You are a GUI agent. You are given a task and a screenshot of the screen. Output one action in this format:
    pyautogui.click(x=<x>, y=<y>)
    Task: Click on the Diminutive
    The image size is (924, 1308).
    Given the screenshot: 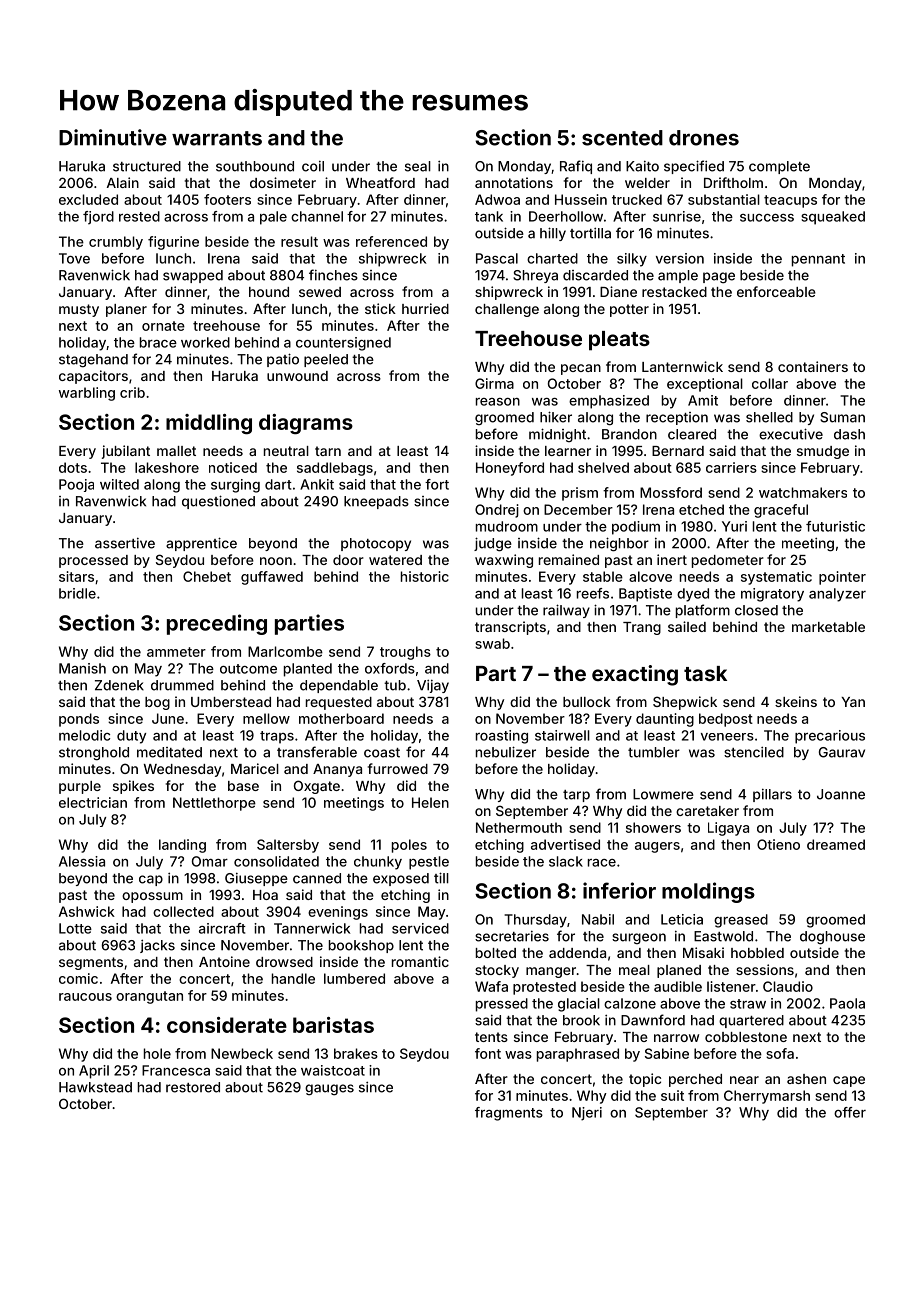 What is the action you would take?
    pyautogui.click(x=113, y=137)
